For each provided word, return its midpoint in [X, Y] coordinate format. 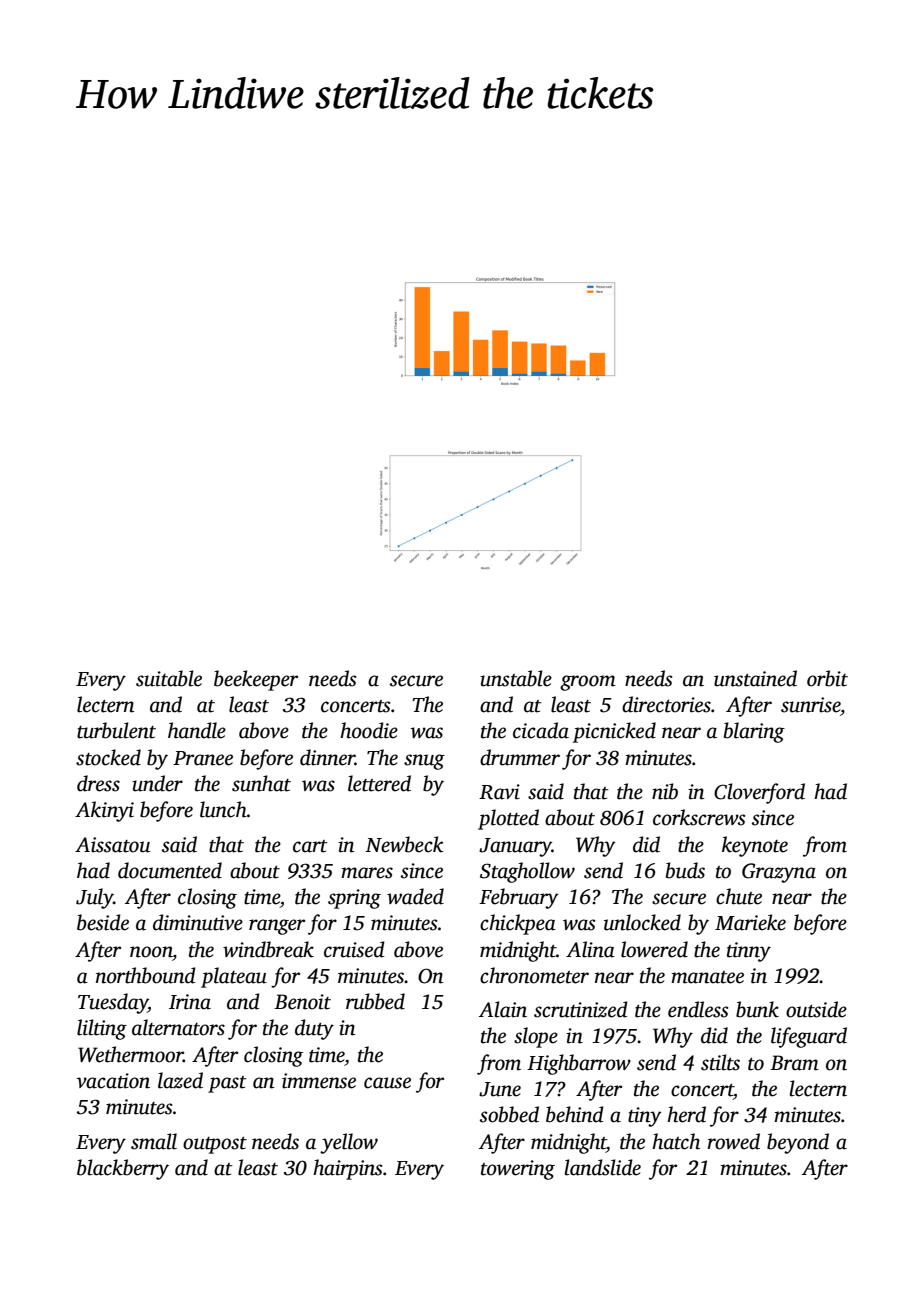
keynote [755, 846]
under [157, 783]
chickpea [518, 924]
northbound [146, 975]
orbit [827, 678]
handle [197, 730]
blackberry [123, 1169]
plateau [234, 977]
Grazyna [779, 873]
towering [518, 1170]
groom [588, 683]
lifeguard [809, 1037]
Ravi [499, 792]
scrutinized [581, 1009]
